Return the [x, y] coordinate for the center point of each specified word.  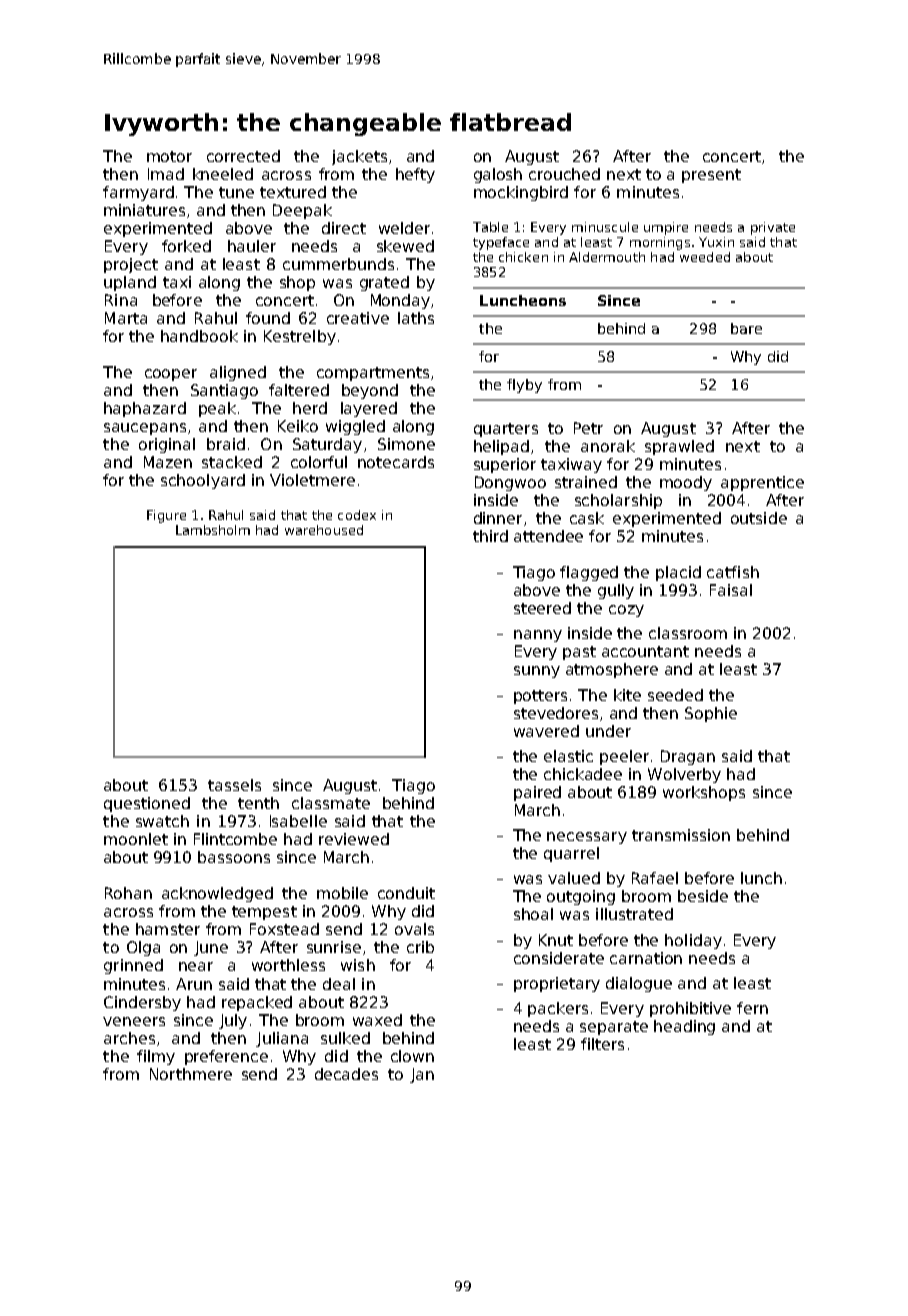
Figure [166, 516]
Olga [143, 948]
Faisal [731, 590]
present [711, 176]
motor [169, 156]
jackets [359, 157]
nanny [538, 636]
